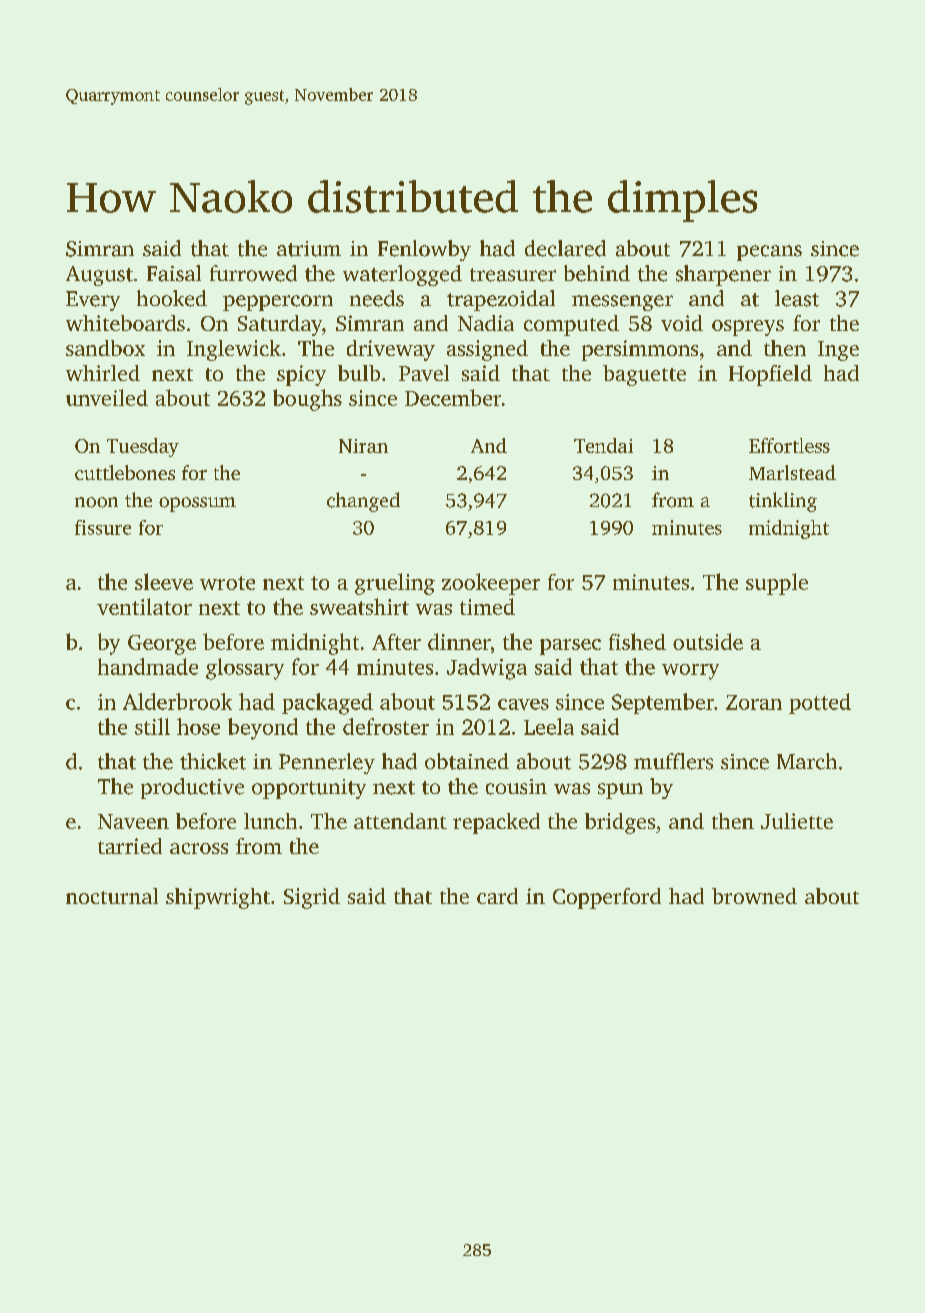 The image size is (925, 1313). Describe the element at coordinates (312, 898) in the page. I see `Sigrid` at that location.
